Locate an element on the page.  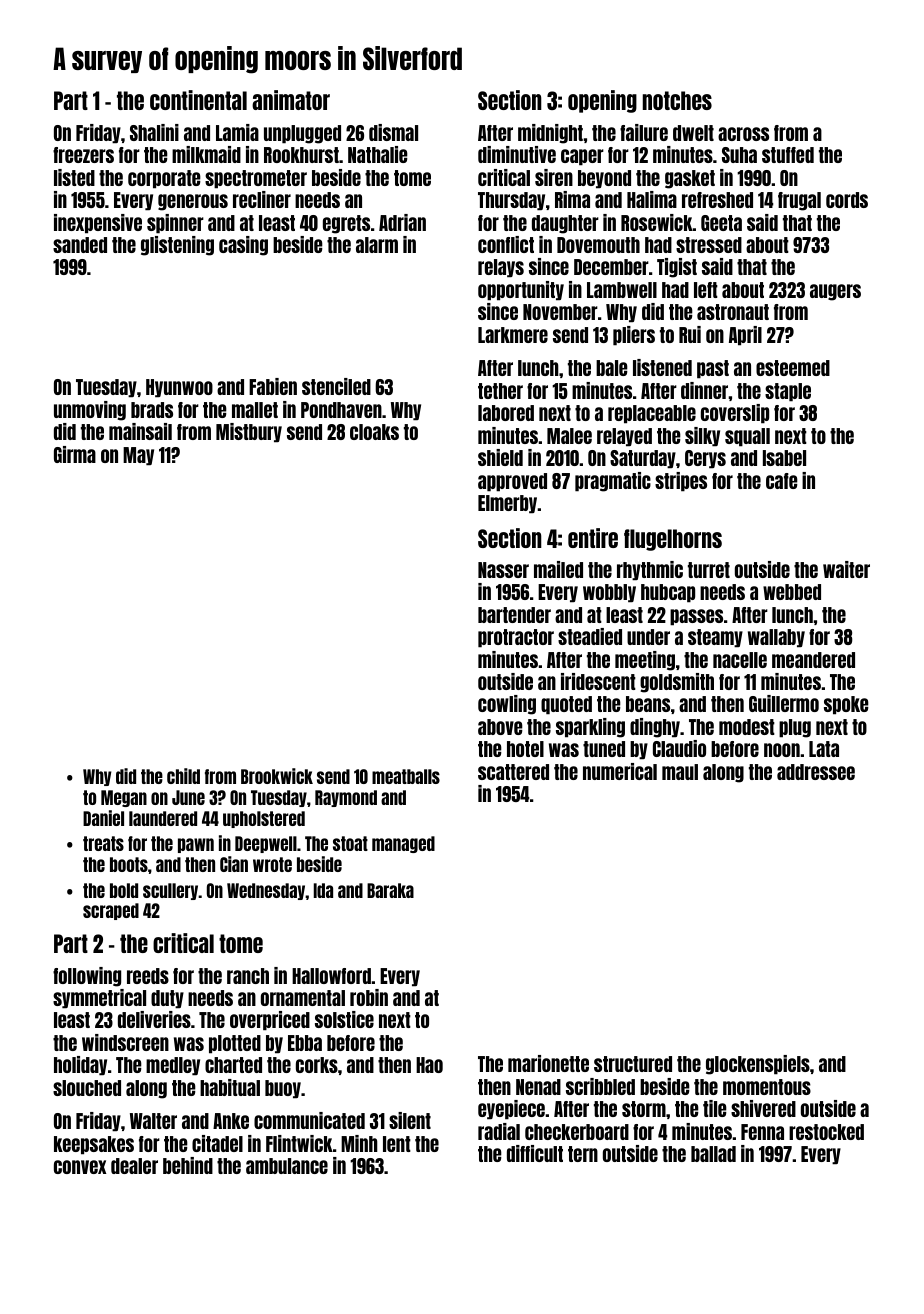
ambulance is located at coordinates (287, 1166).
